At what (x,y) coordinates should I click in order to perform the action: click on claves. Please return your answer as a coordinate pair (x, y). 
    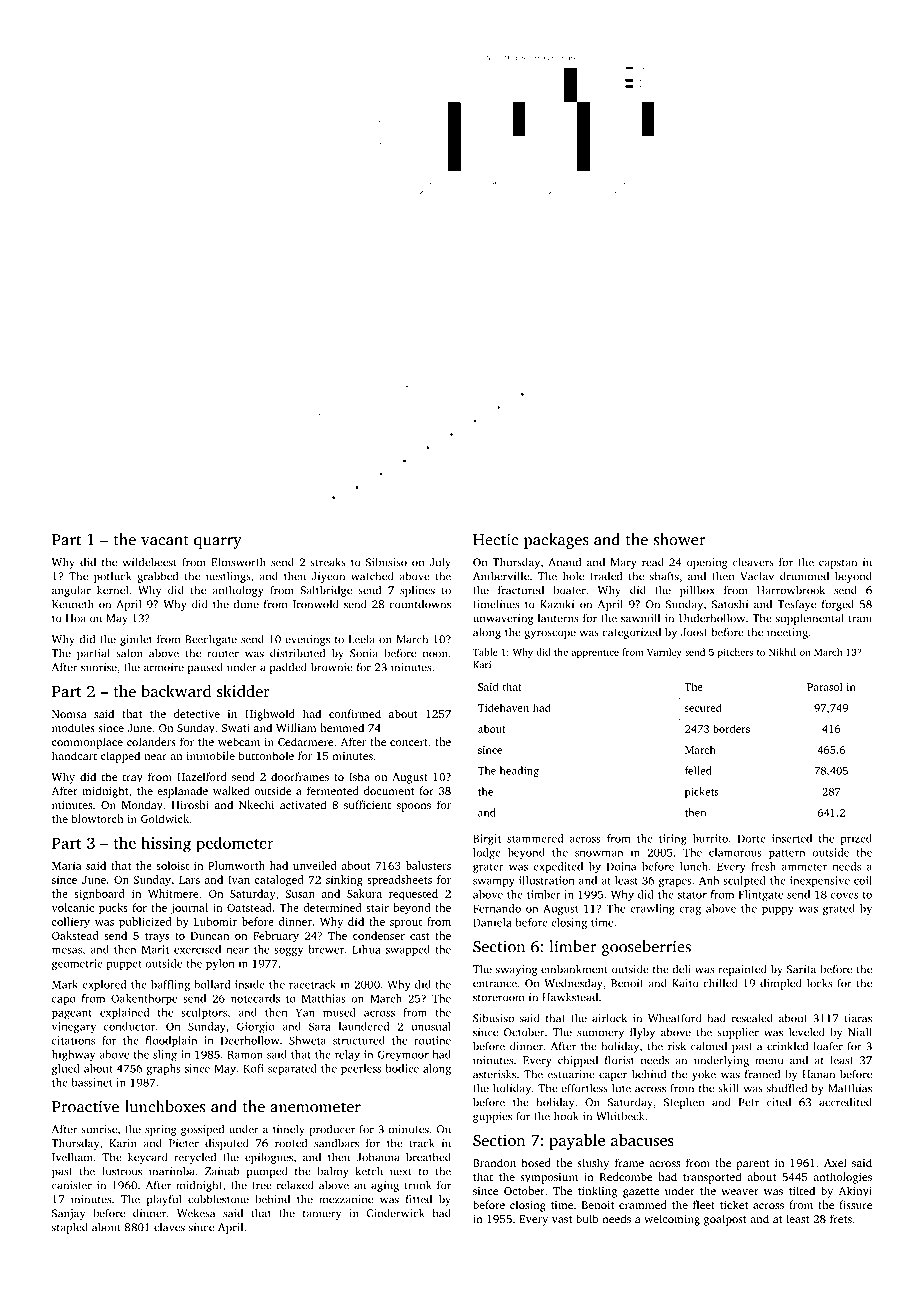
    Looking at the image, I should click on (169, 1227).
